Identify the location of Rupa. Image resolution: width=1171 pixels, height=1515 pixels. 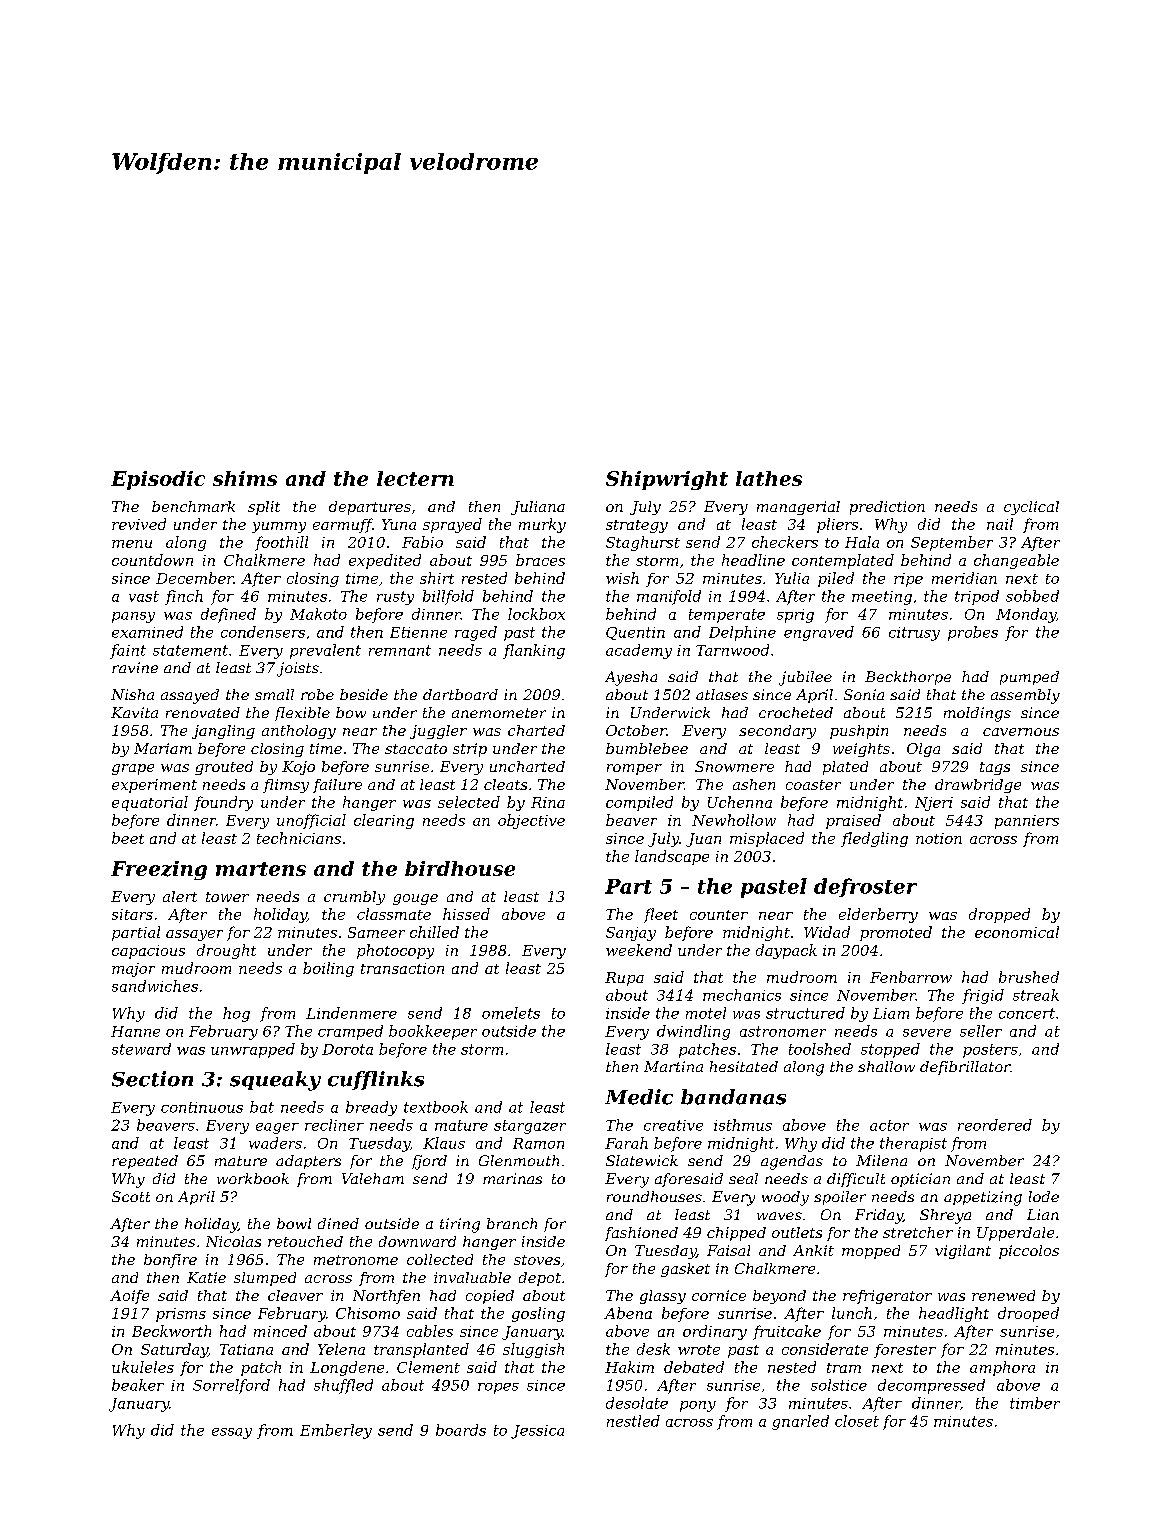
(624, 979).
